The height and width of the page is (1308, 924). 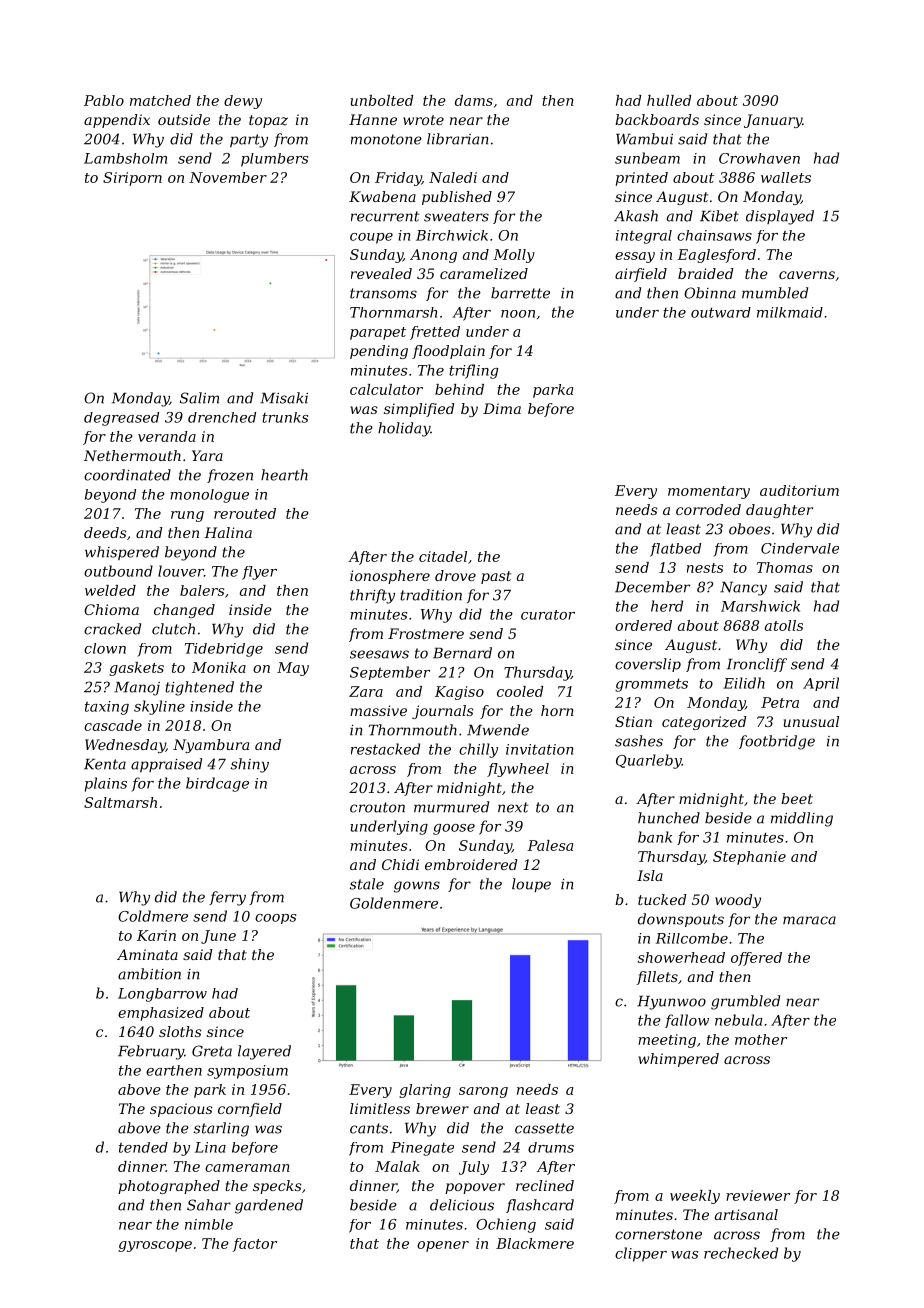 I want to click on milkmaid, so click(x=790, y=312).
